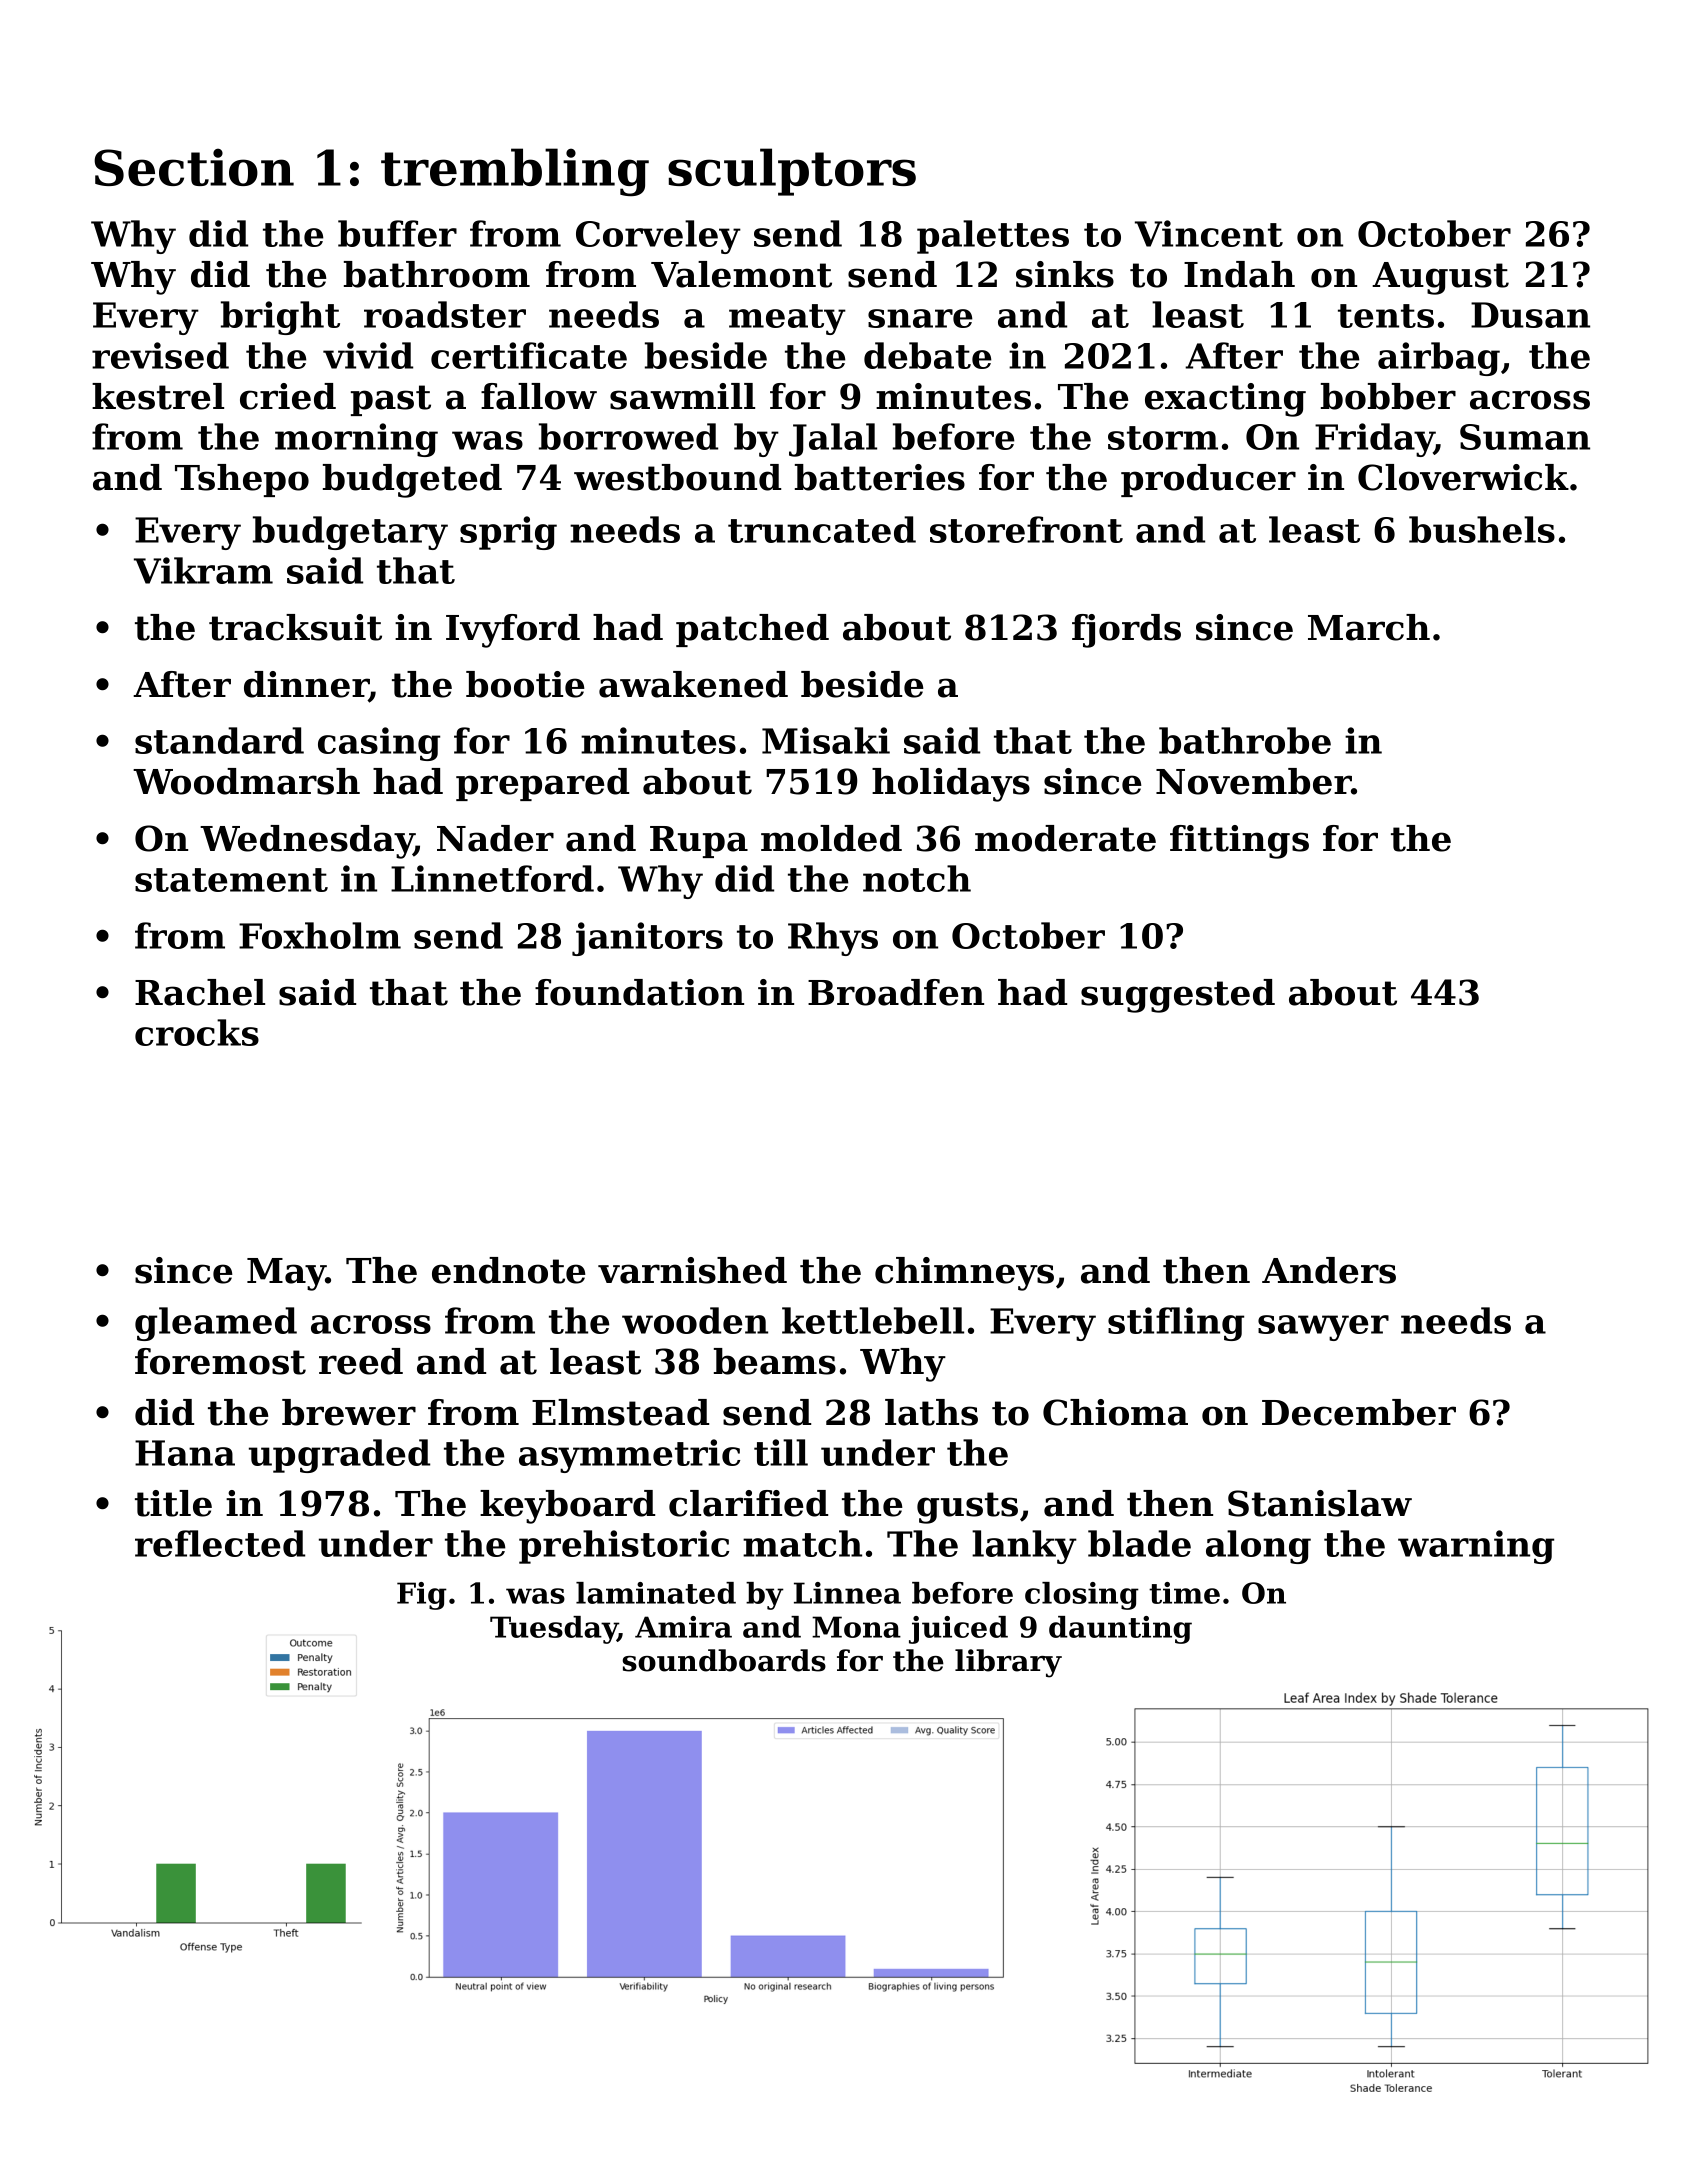 Image resolution: width=1683 pixels, height=2178 pixels. What do you see at coordinates (1120, 1630) in the screenshot?
I see `daunting` at bounding box center [1120, 1630].
